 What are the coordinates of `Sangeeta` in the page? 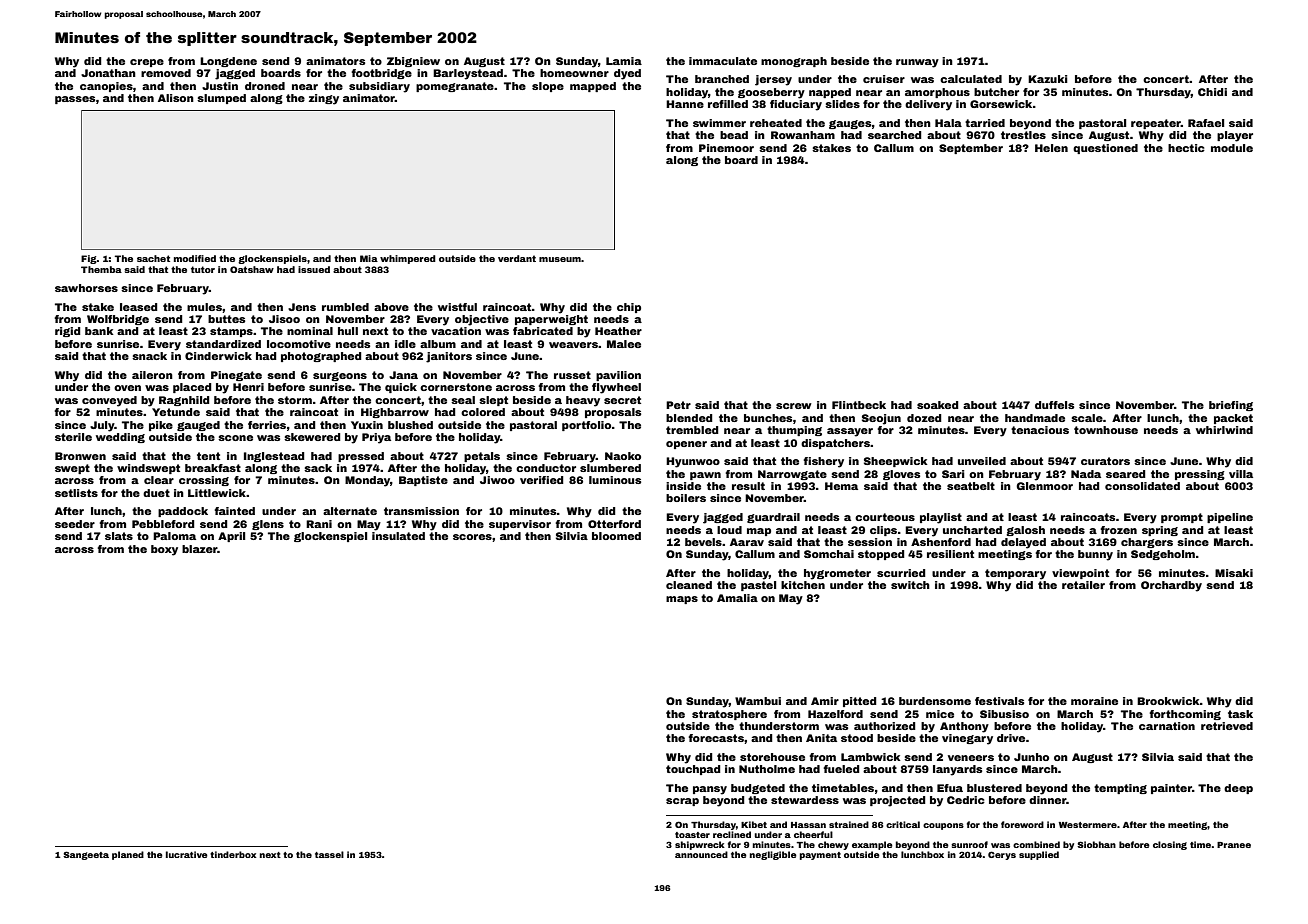 It's located at (86, 855).
